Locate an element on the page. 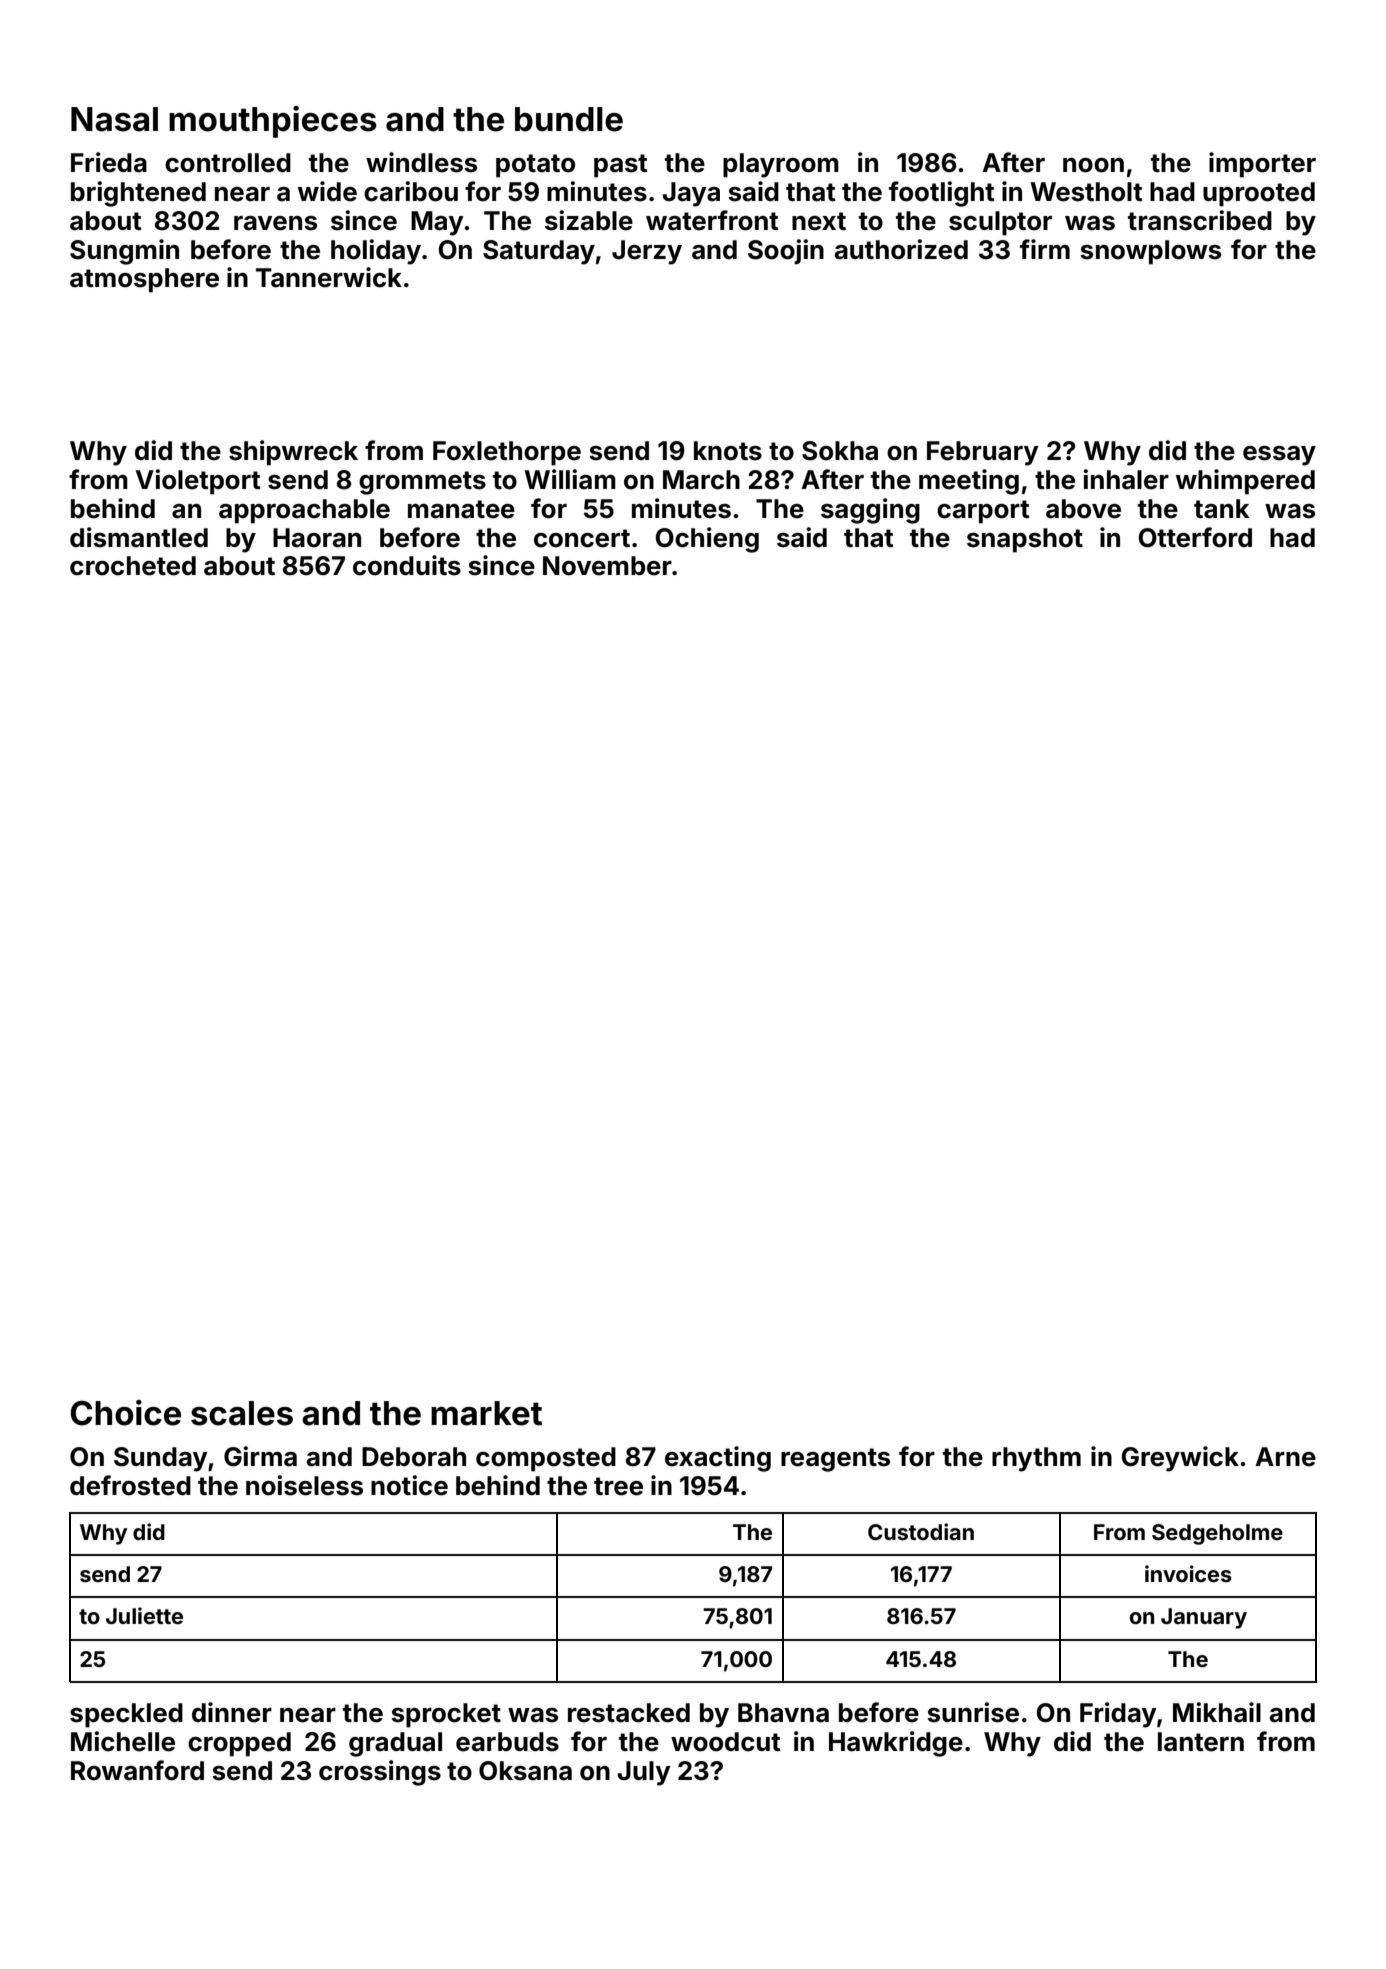  crocheted is located at coordinates (133, 566).
